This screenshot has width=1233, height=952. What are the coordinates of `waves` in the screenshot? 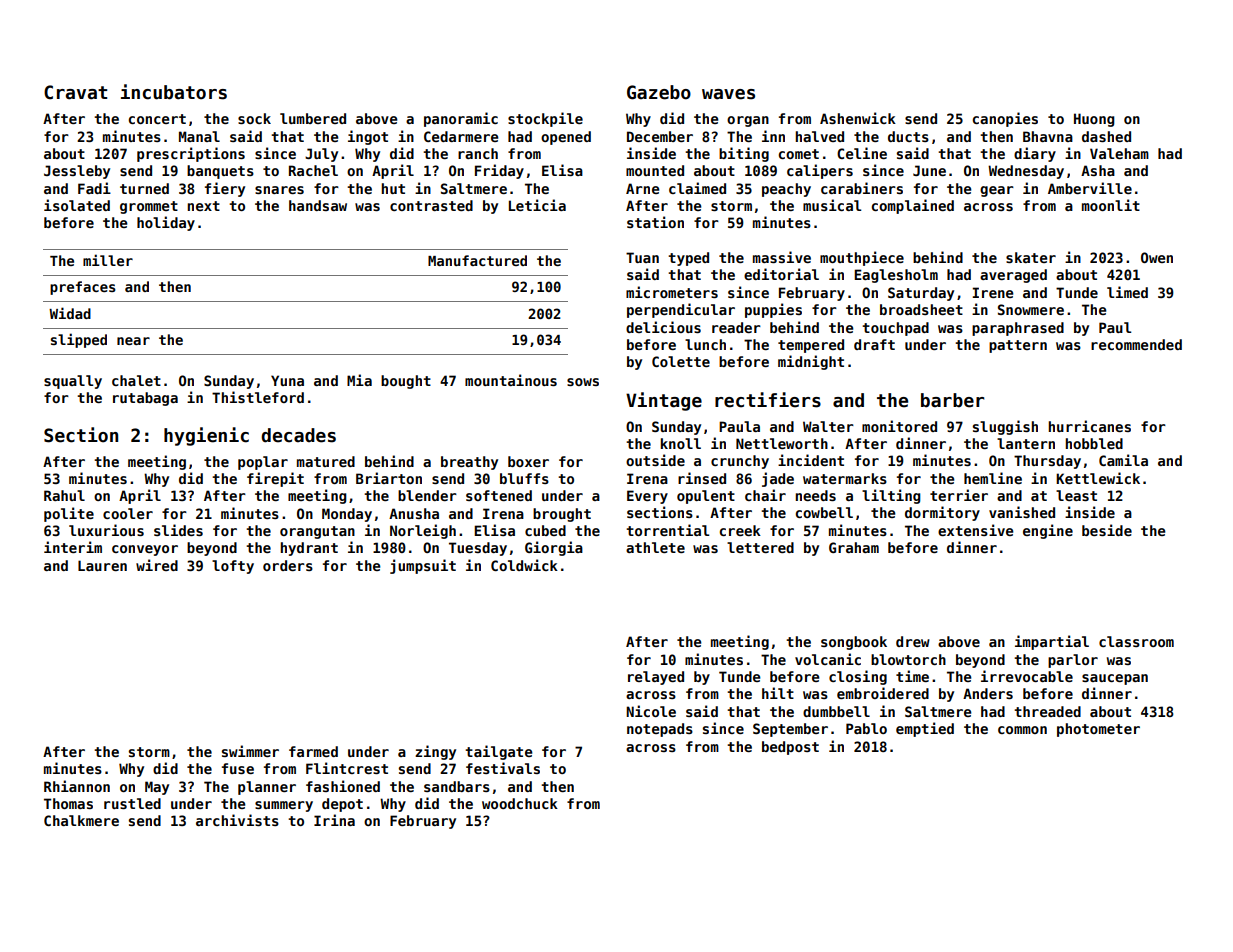 It's located at (728, 94).
